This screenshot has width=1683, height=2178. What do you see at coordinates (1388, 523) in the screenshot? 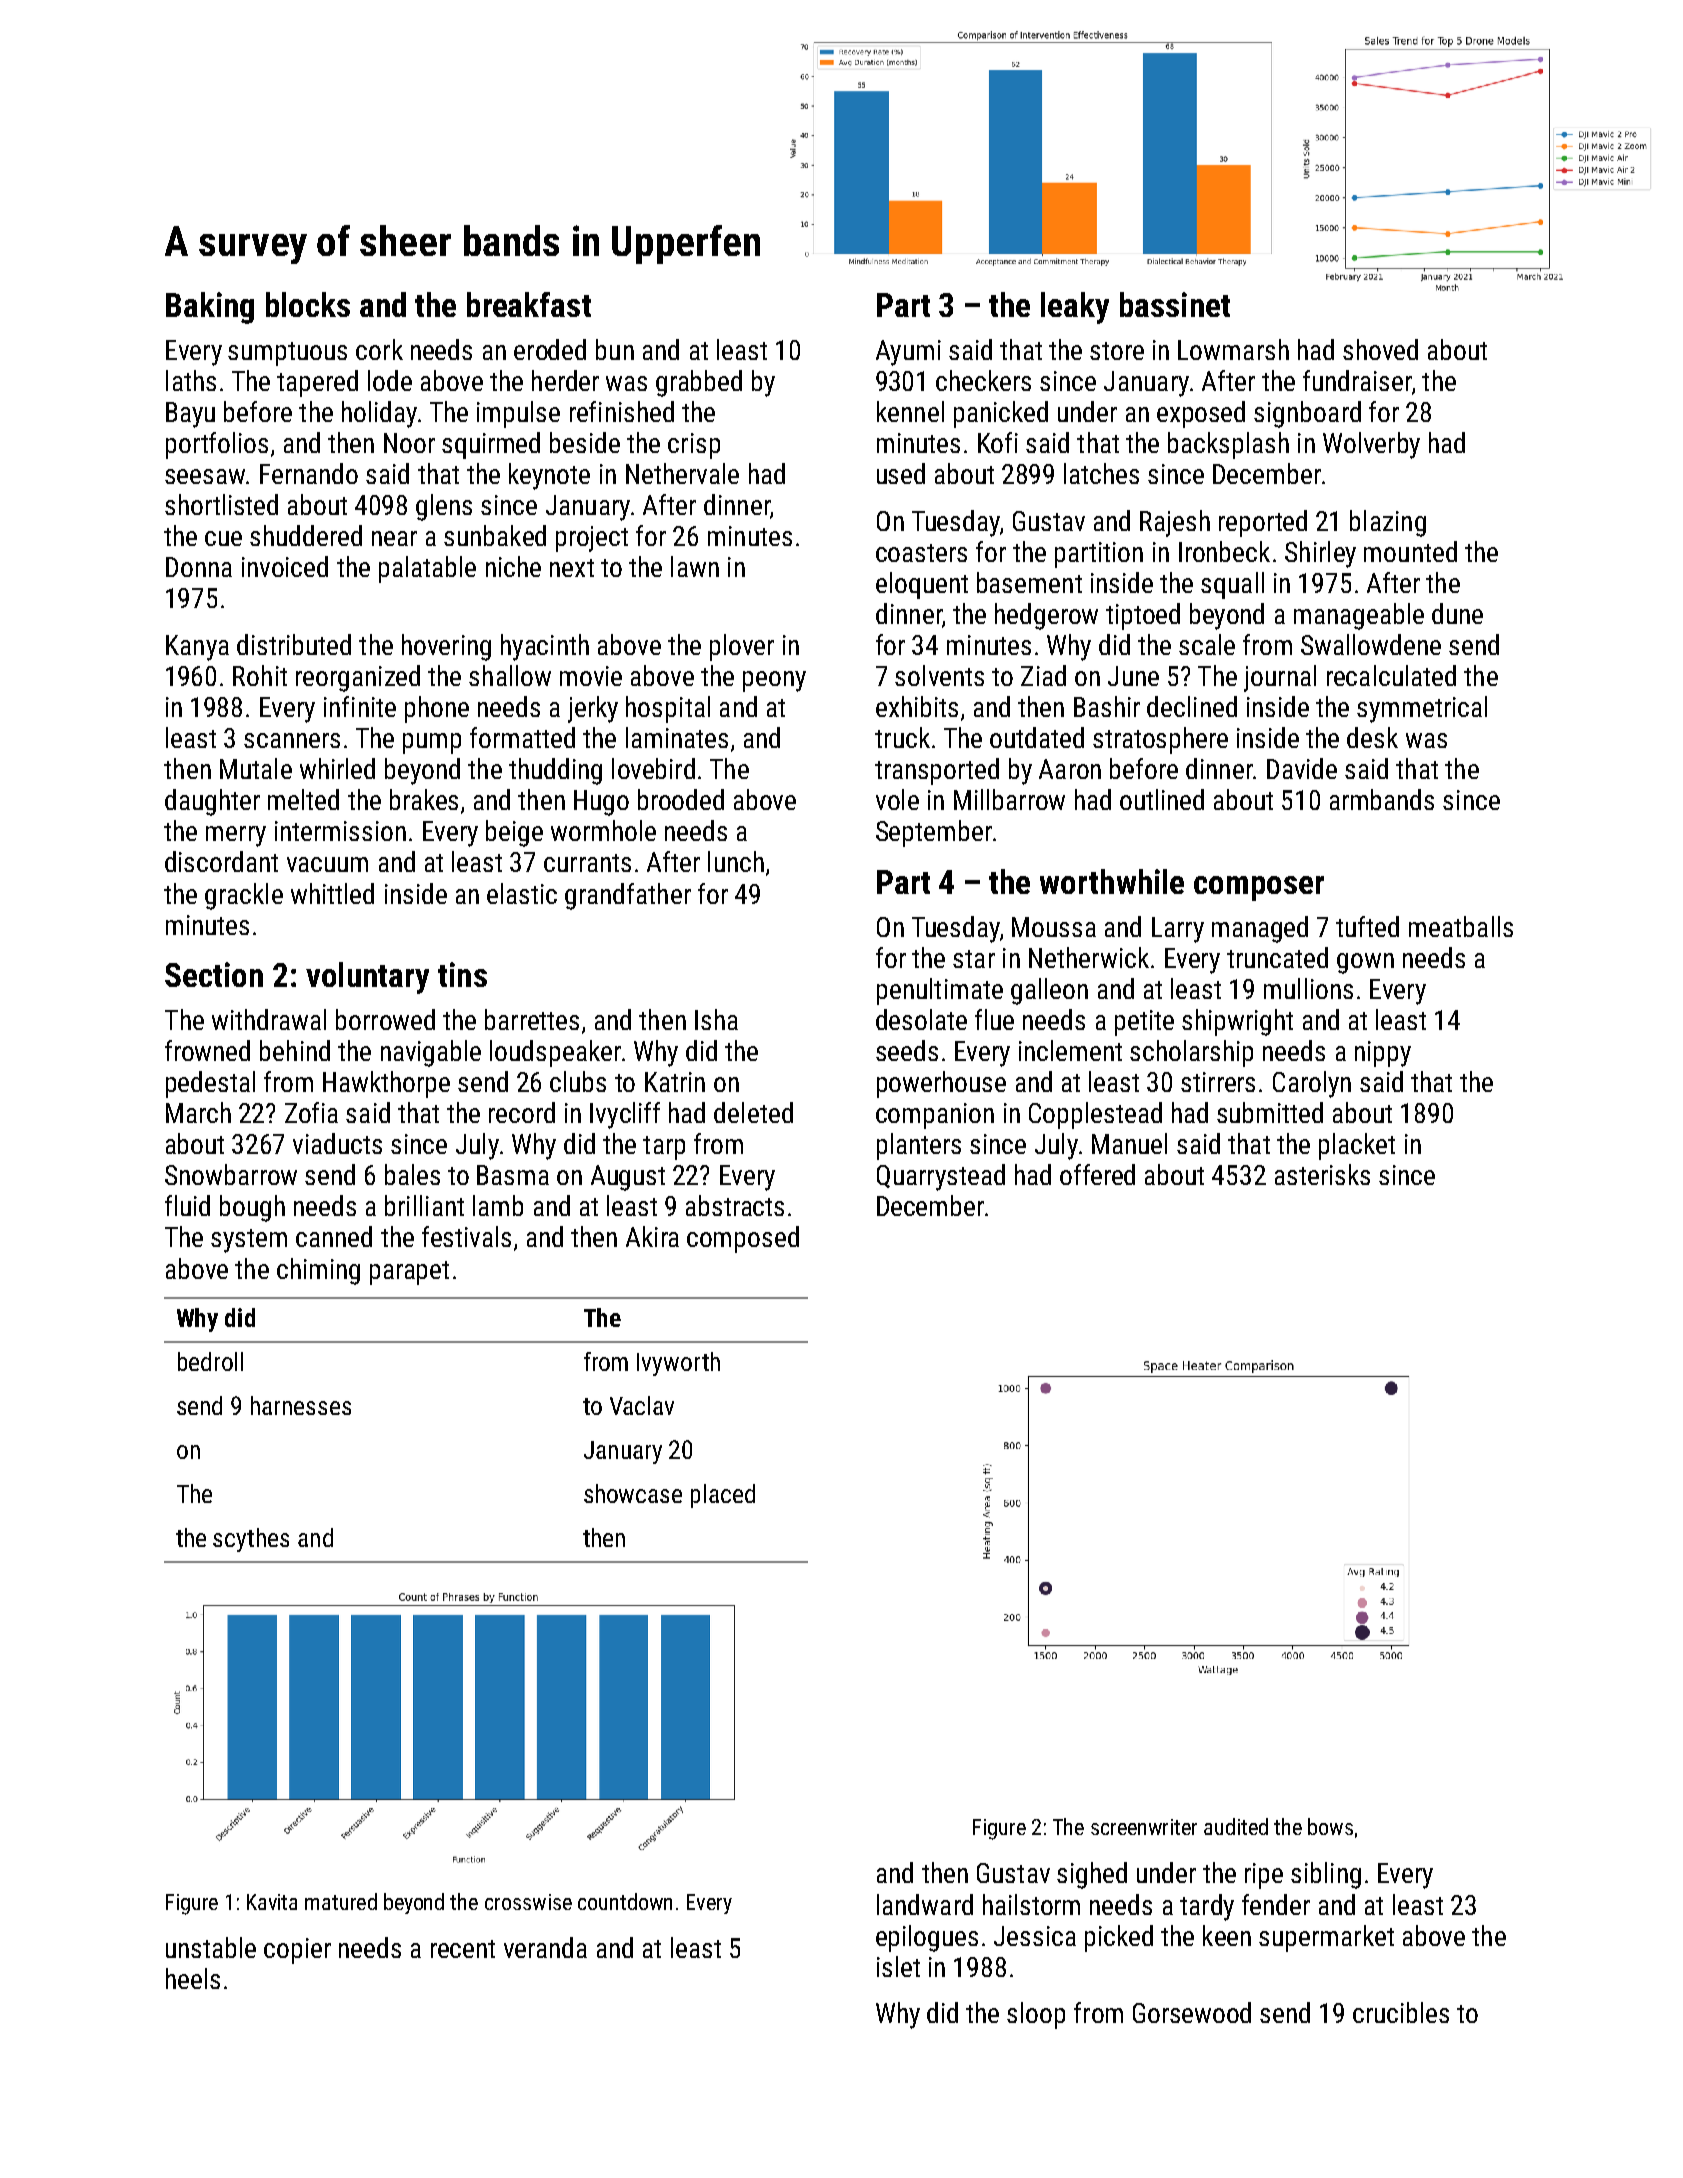
I see `blazing` at bounding box center [1388, 523].
